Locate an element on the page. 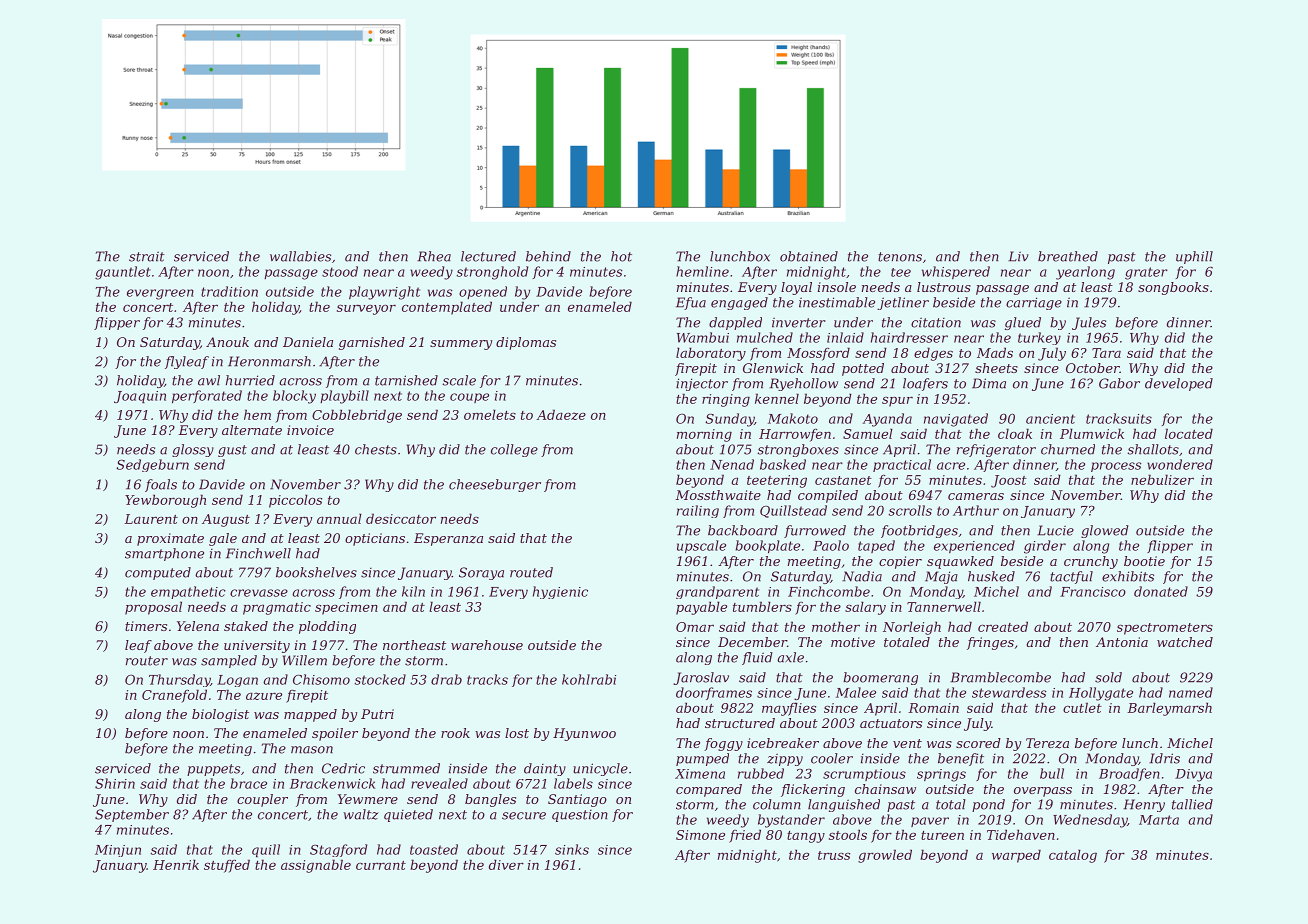  payable is located at coordinates (701, 608).
